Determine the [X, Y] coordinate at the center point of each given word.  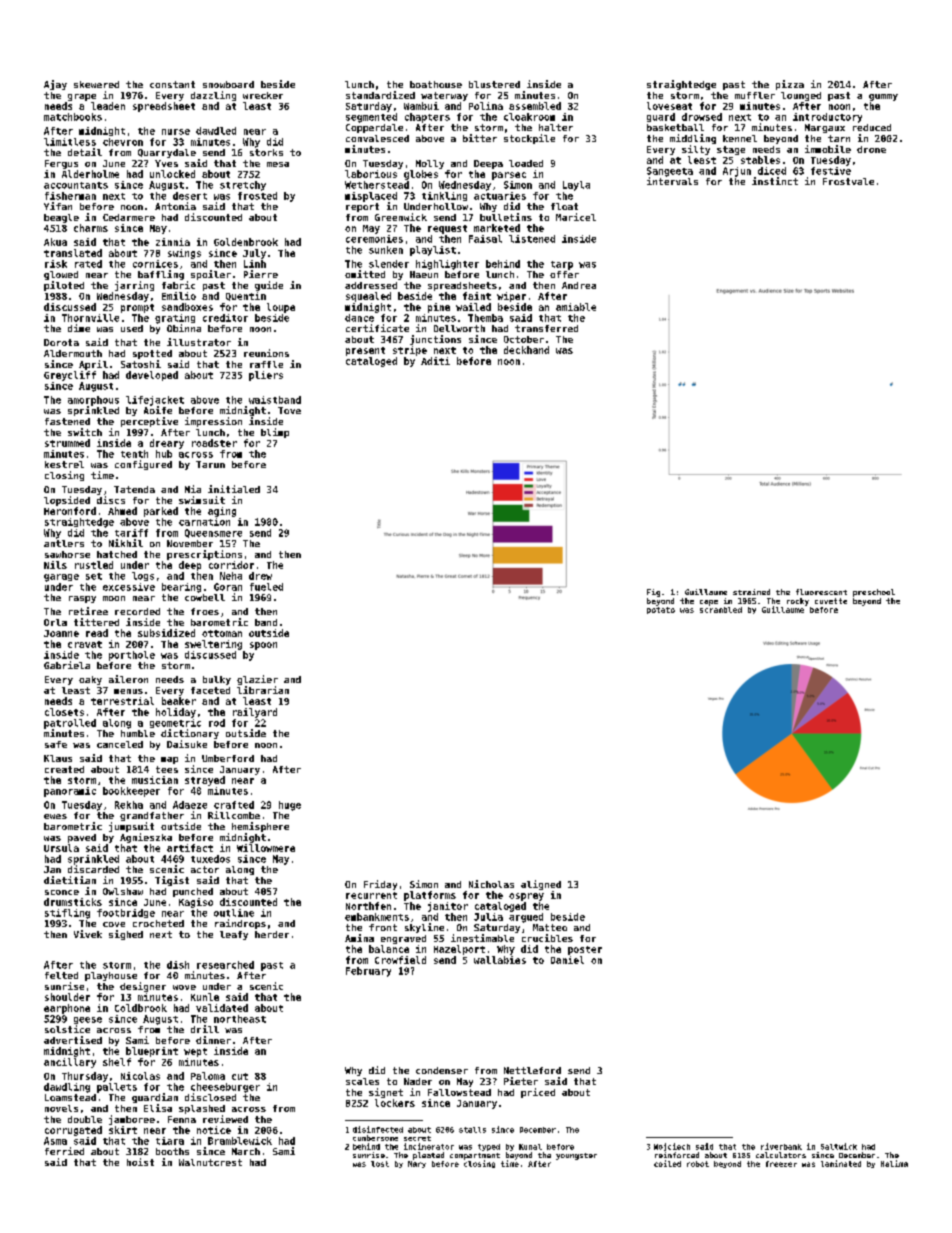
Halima [894, 1163]
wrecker [263, 95]
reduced [872, 127]
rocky [798, 602]
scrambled [721, 610]
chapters [427, 118]
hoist [140, 1162]
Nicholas [491, 884]
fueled [266, 587]
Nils [55, 565]
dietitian [70, 880]
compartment [475, 1156]
